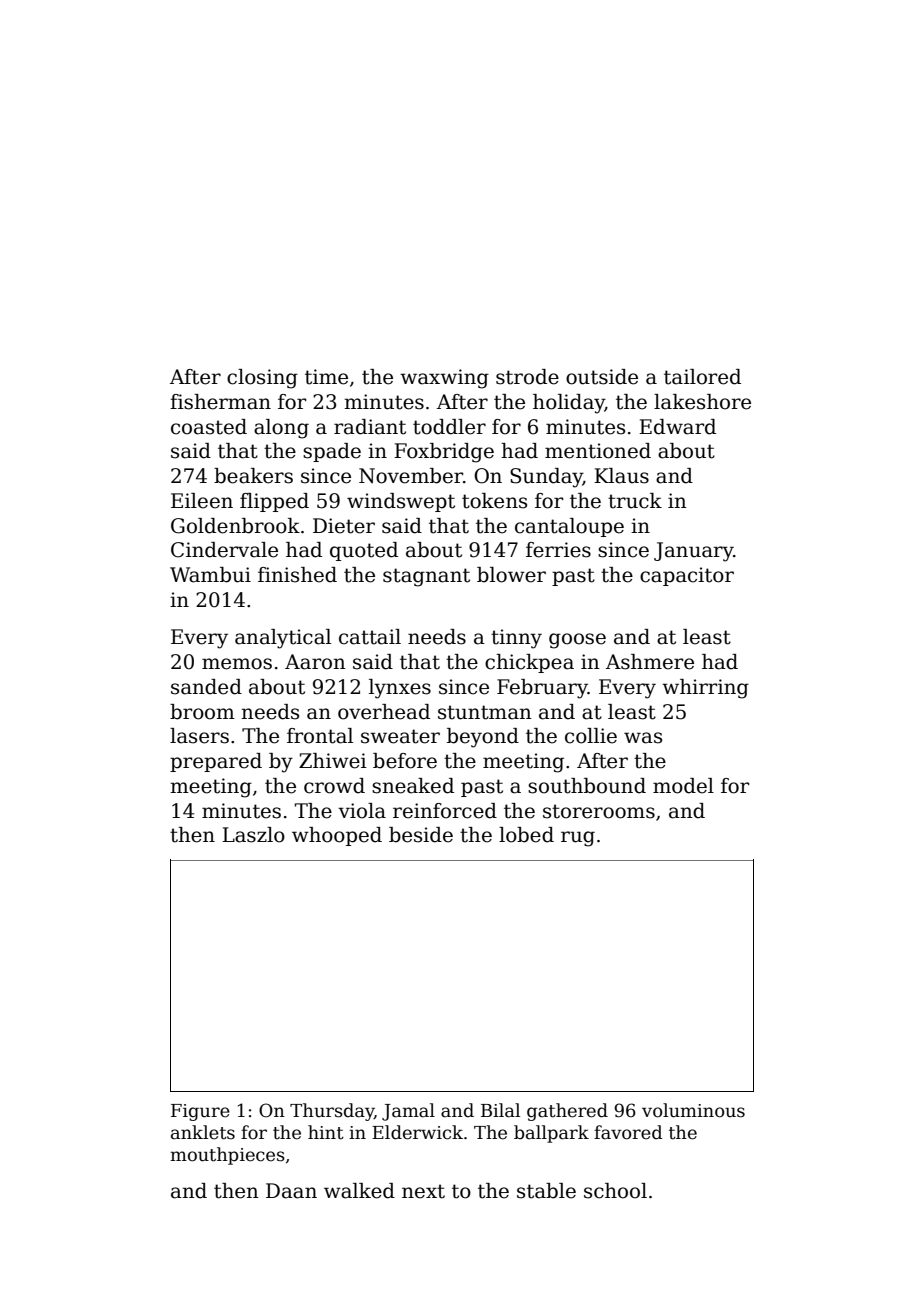  Describe the element at coordinates (635, 501) in the document. I see `truck` at that location.
